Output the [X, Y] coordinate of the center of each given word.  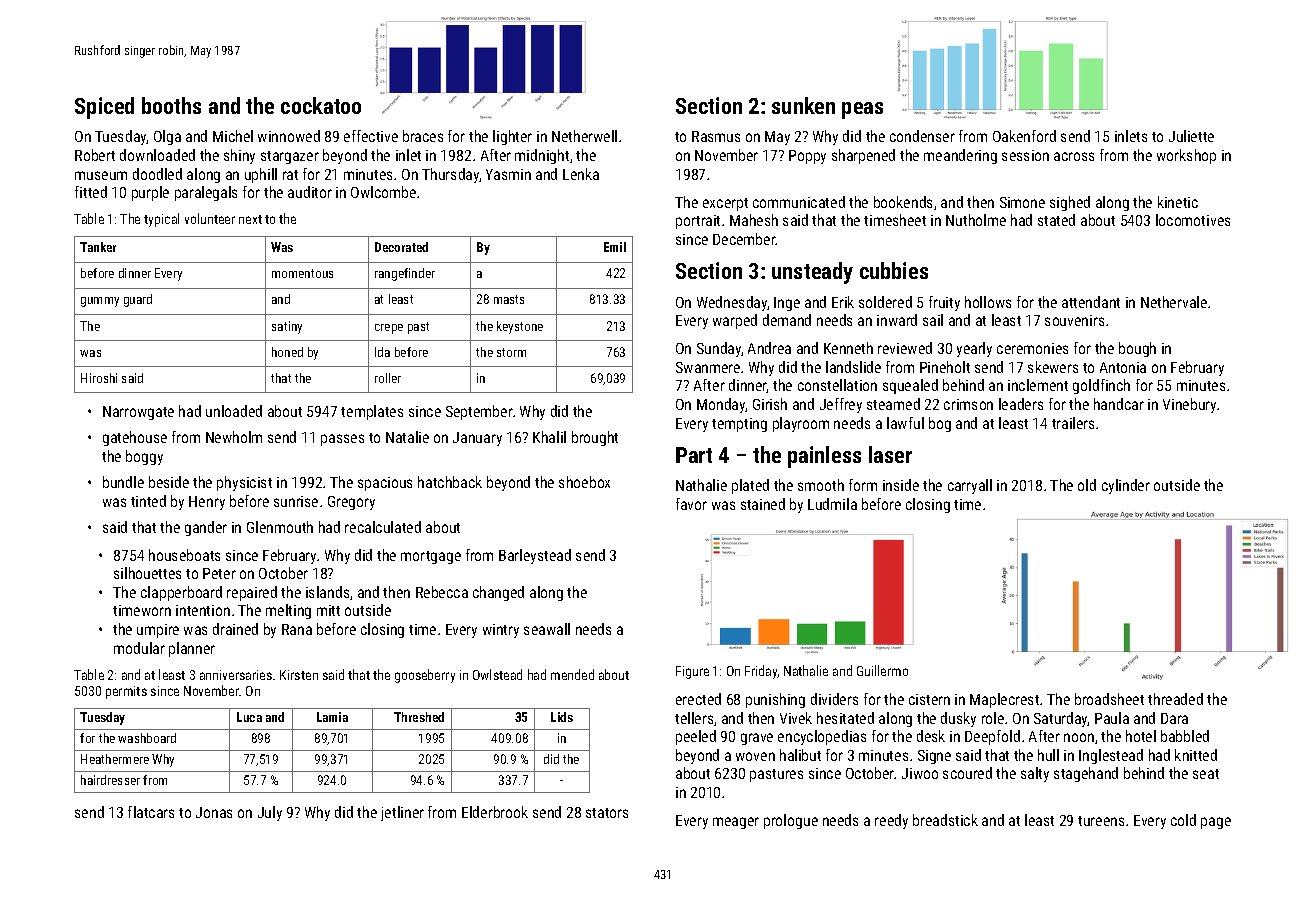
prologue [791, 821]
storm [511, 352]
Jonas [214, 812]
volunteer [210, 218]
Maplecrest [1004, 700]
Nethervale [1174, 302]
